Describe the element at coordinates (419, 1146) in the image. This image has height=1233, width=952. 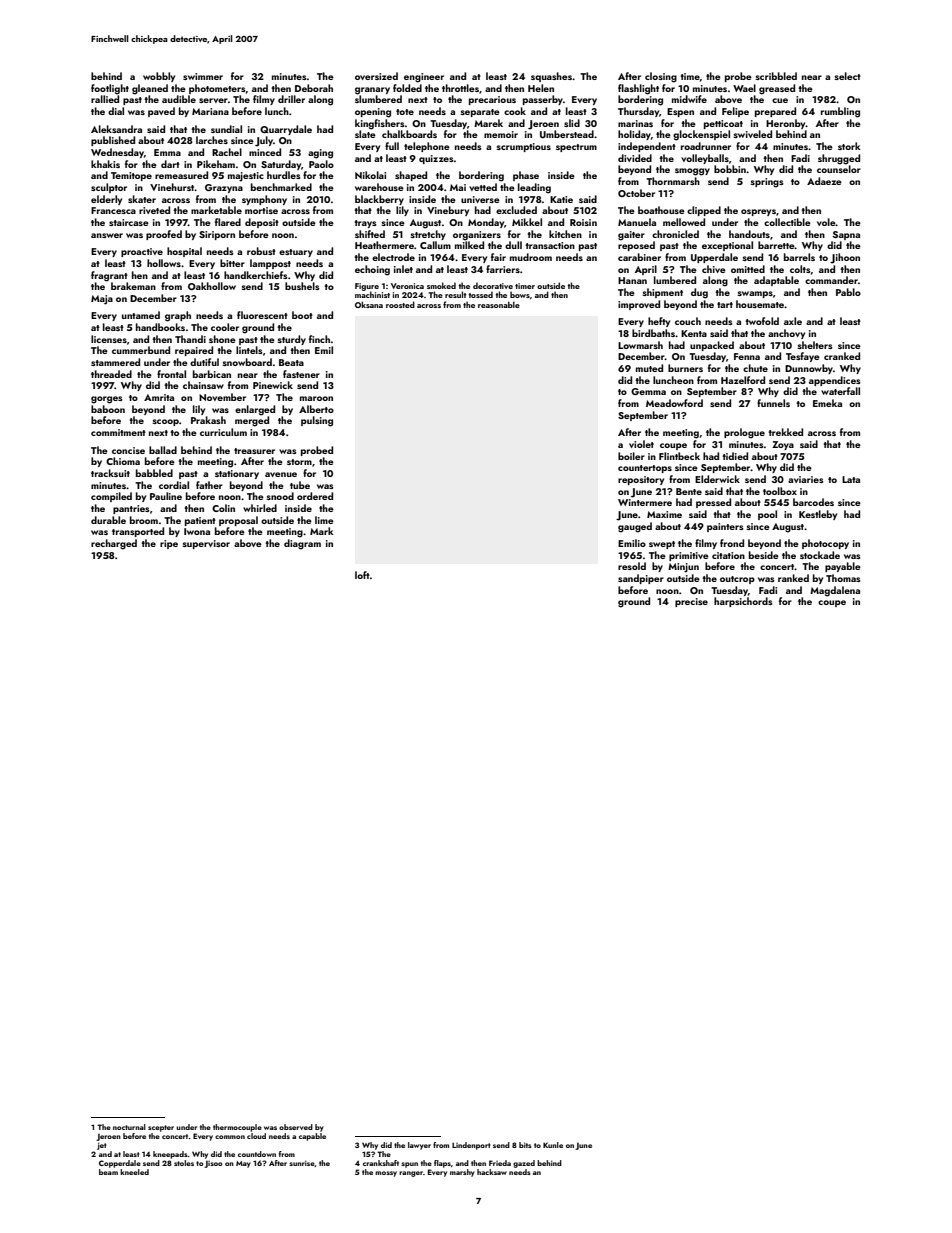
I see `lawyer` at that location.
